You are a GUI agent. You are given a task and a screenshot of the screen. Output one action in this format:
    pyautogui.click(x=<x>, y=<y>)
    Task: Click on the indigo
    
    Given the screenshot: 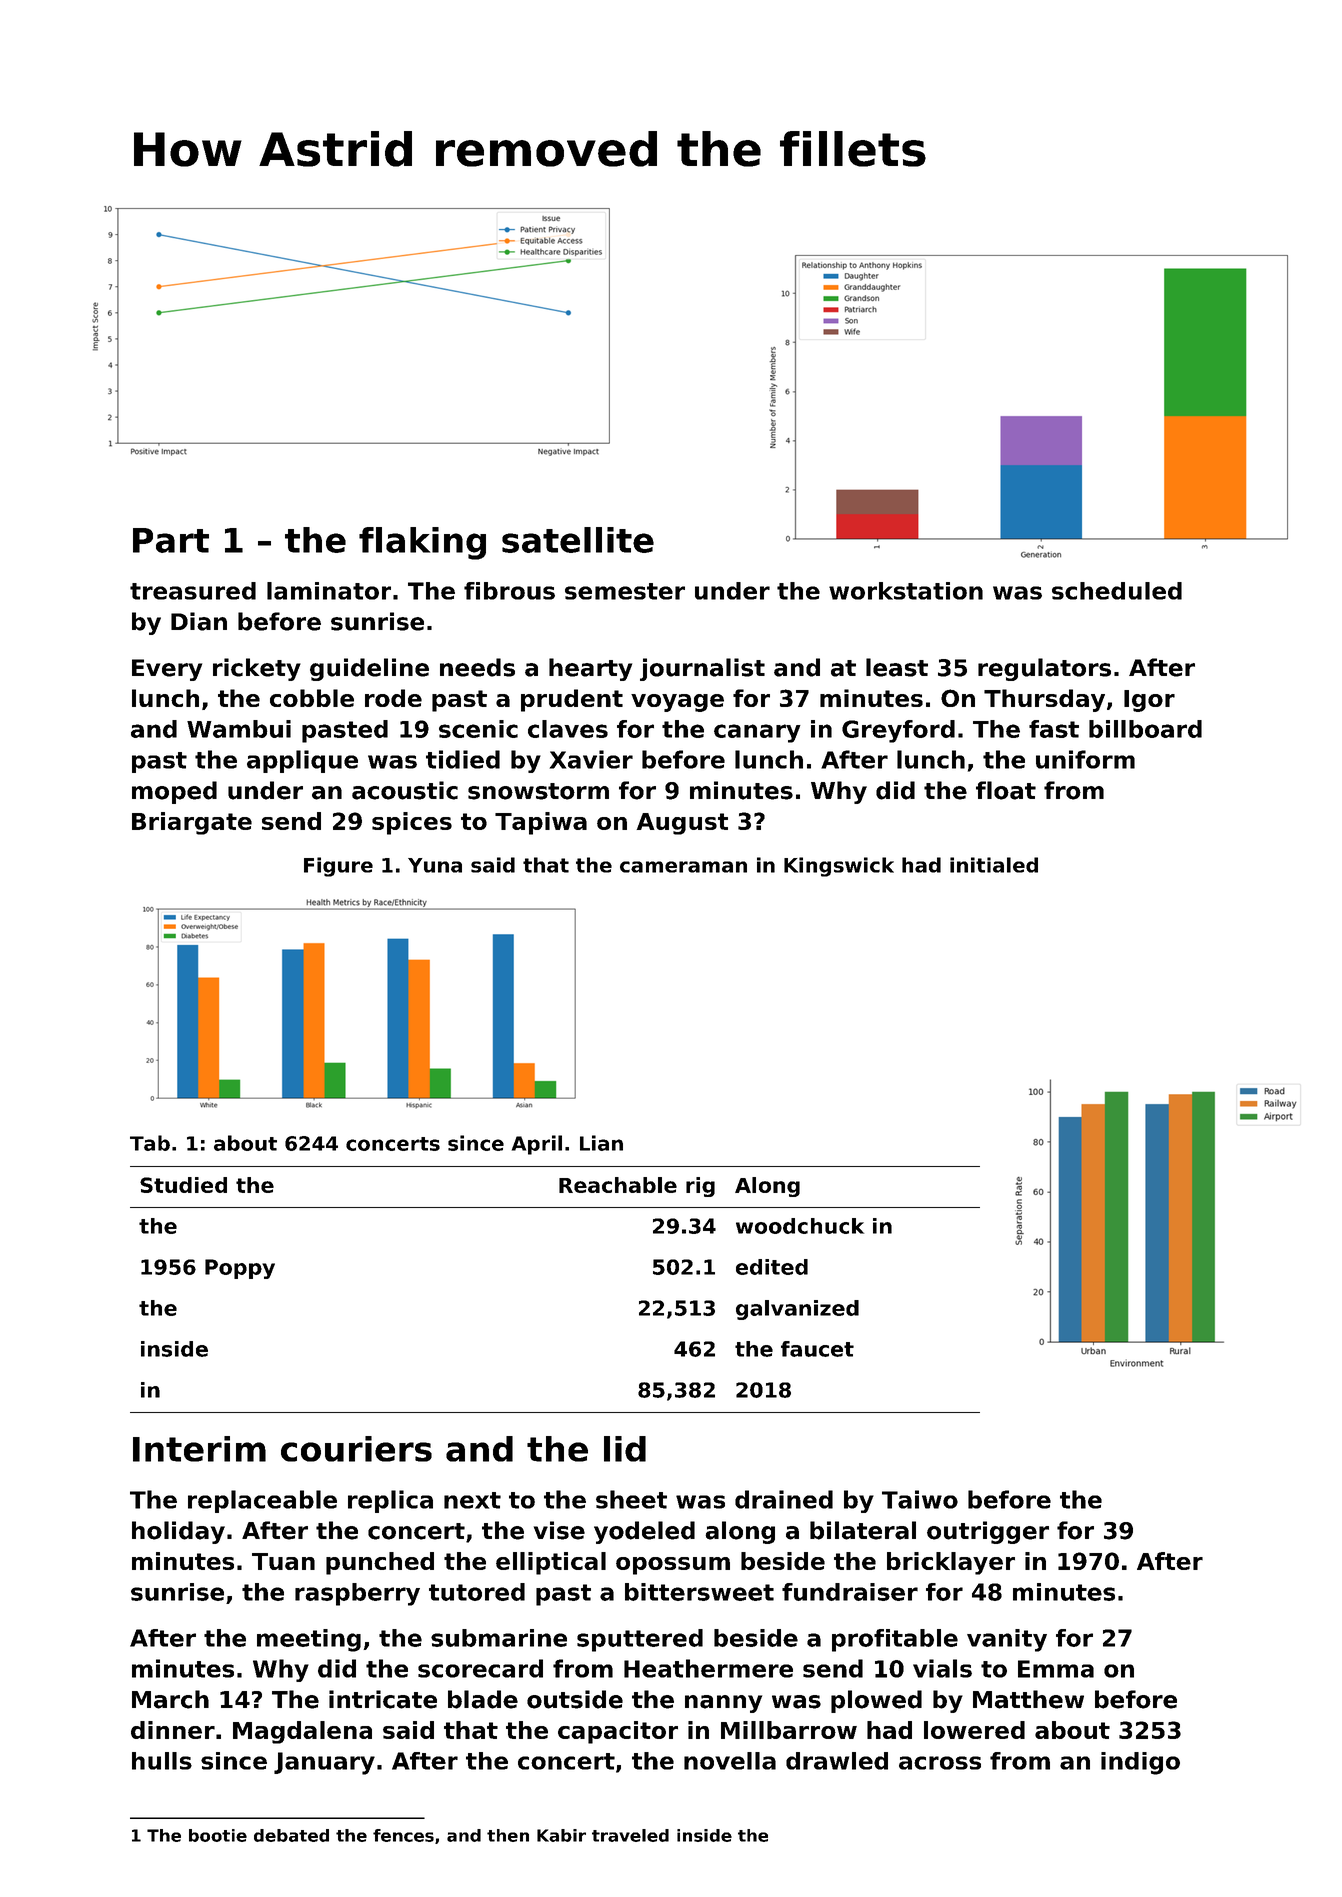 What is the action you would take?
    pyautogui.click(x=1140, y=1763)
